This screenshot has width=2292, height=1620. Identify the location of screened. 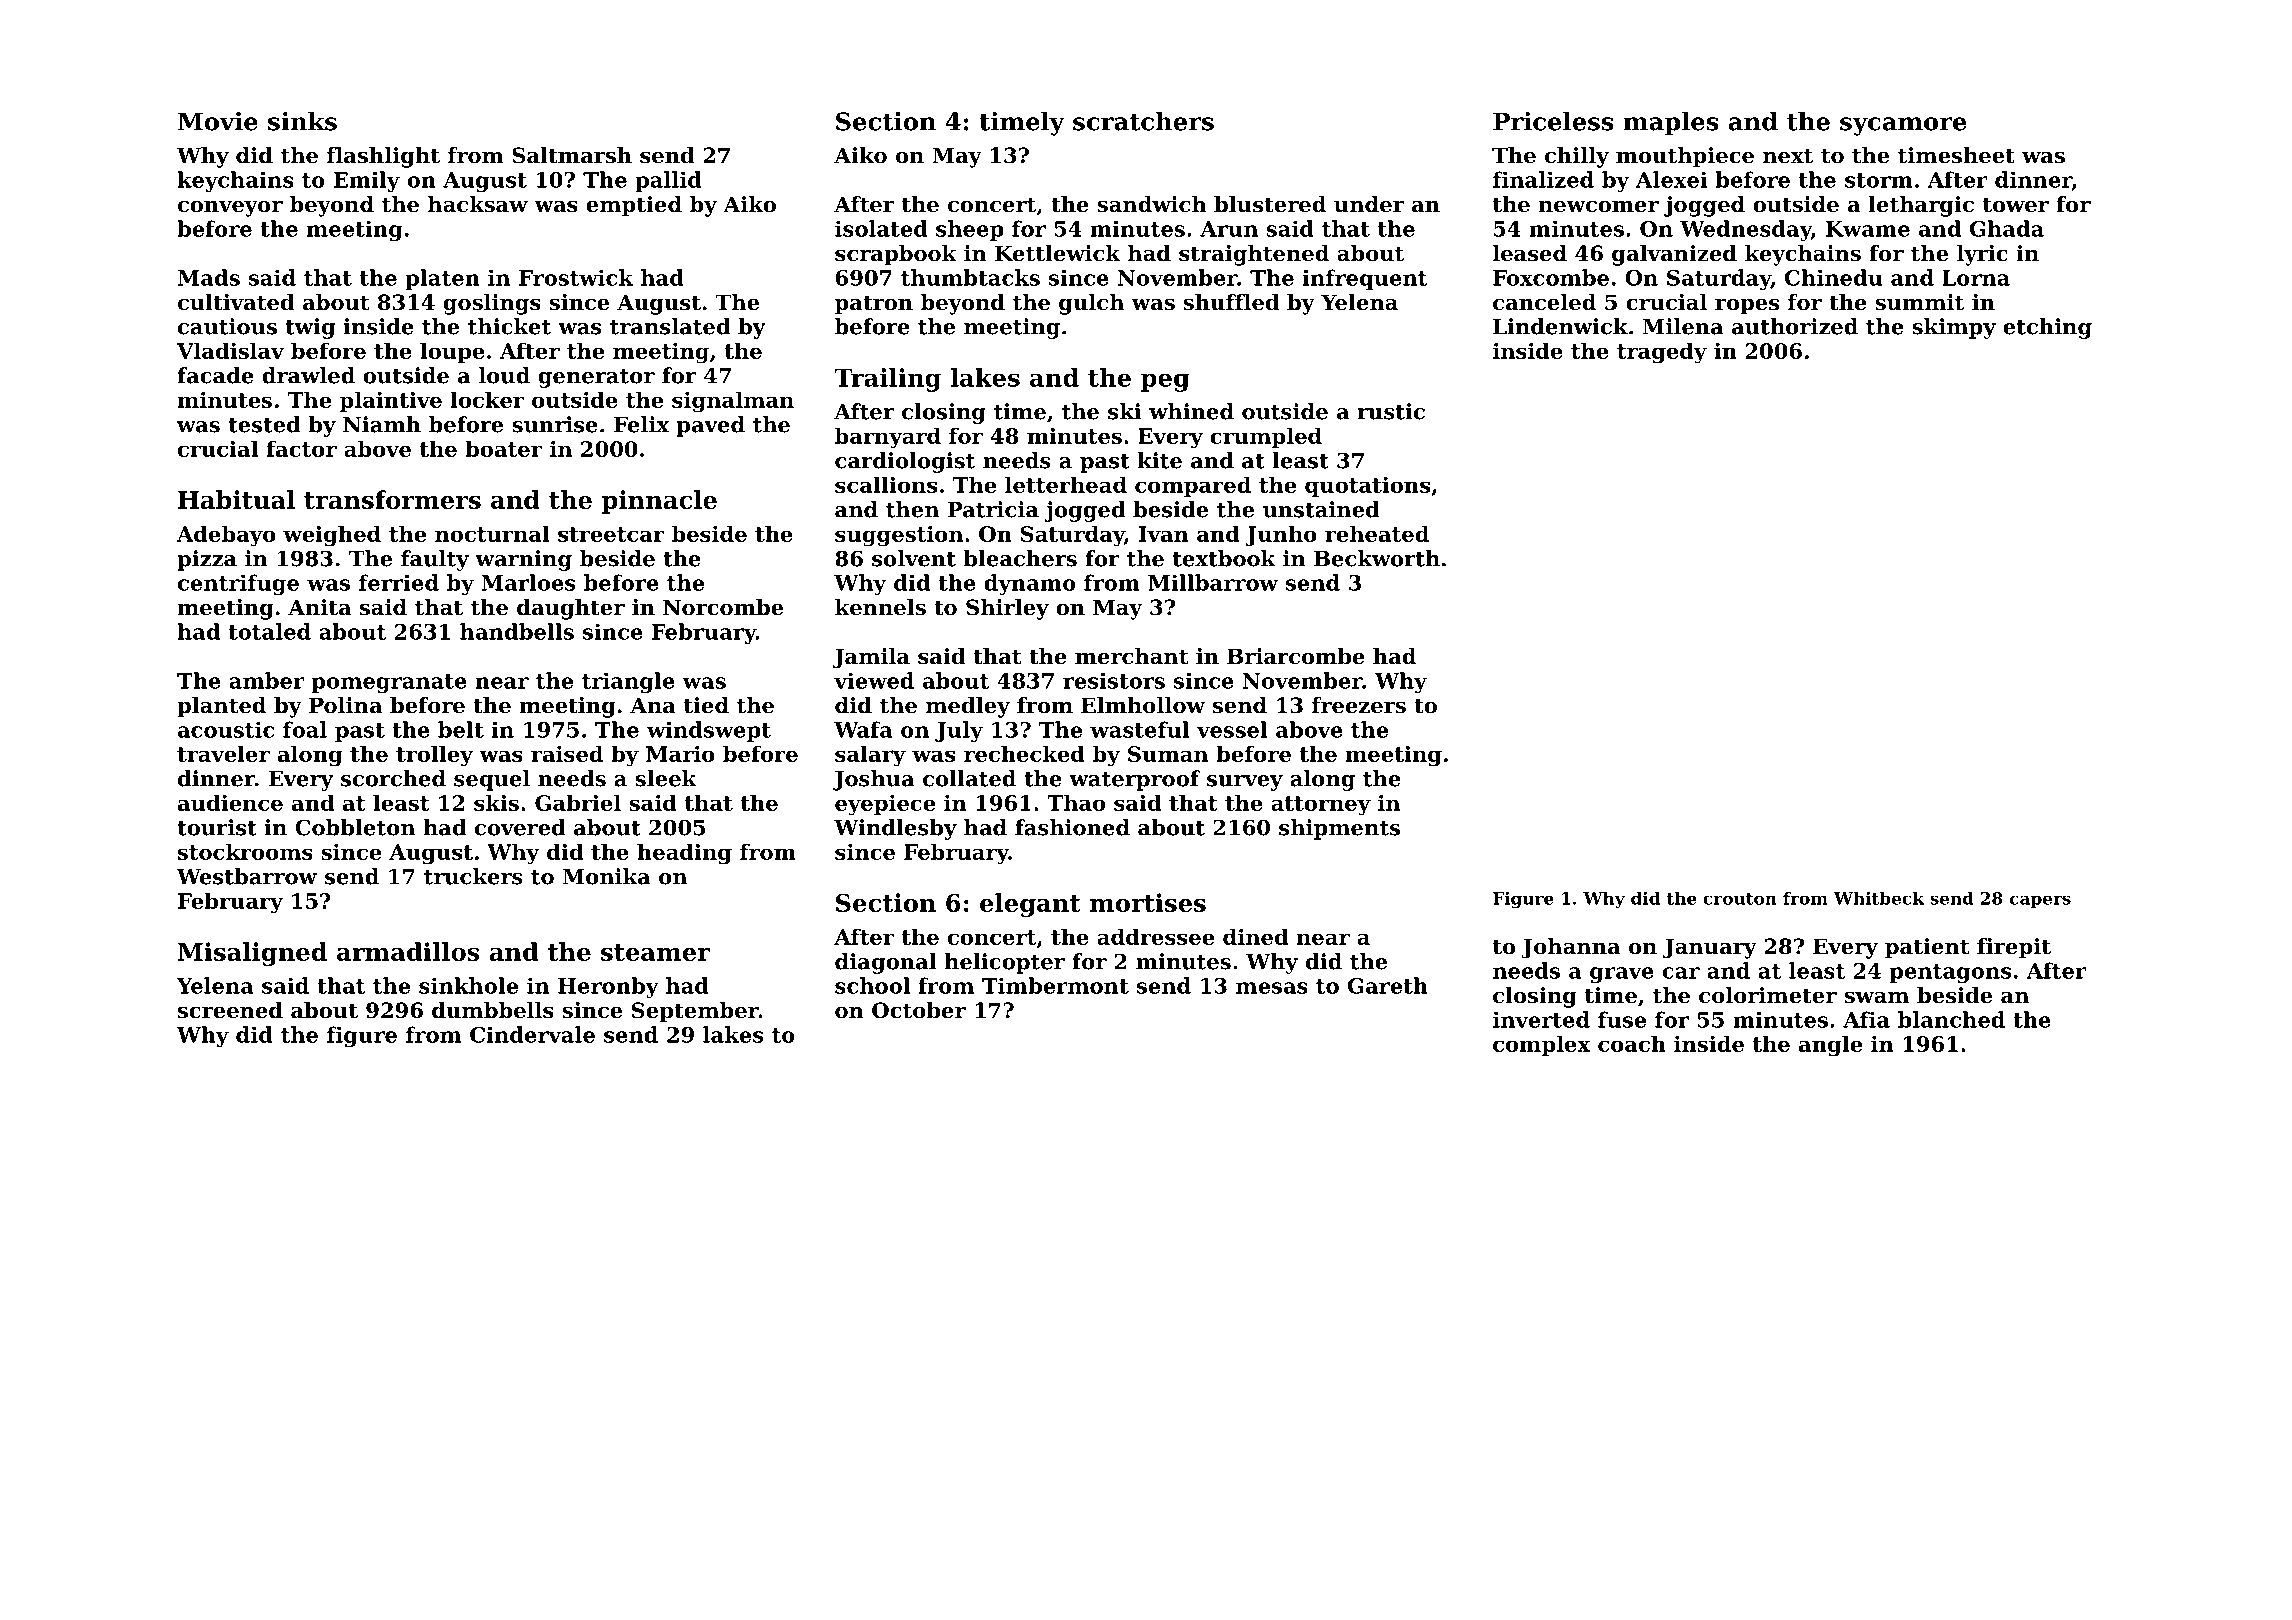
(230, 1010).
